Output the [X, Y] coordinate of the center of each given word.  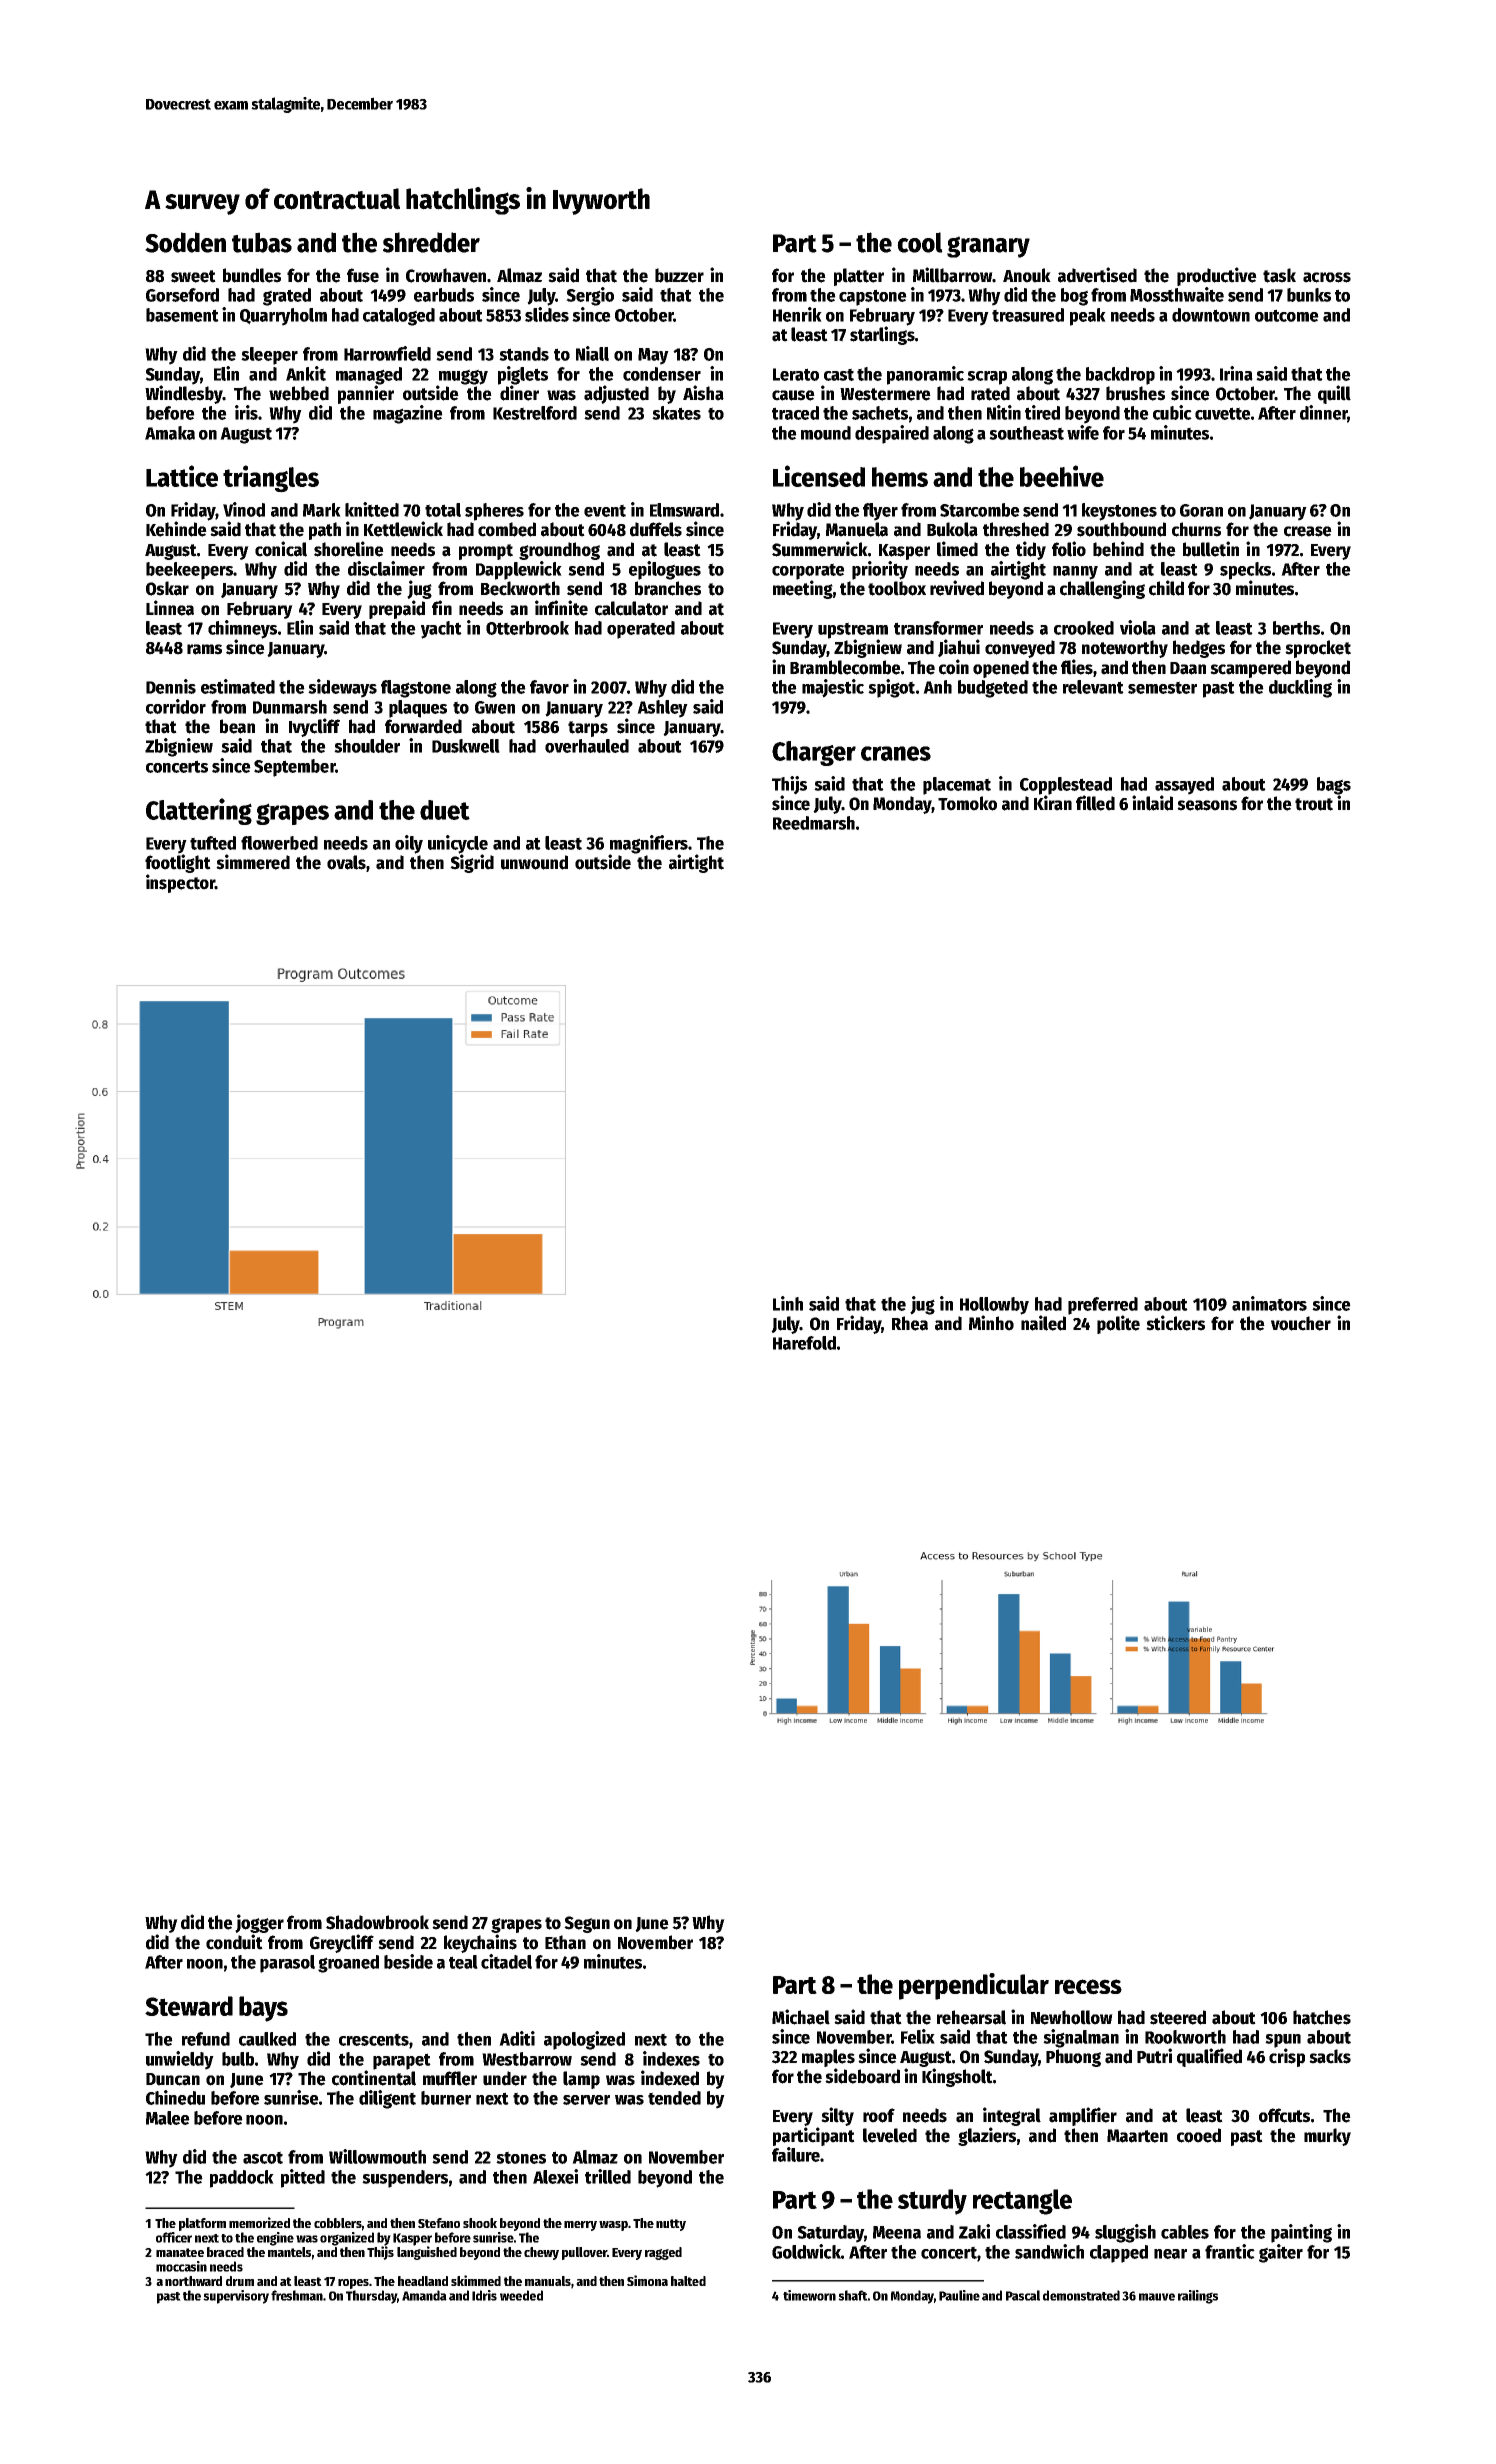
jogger [259, 1923]
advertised [1097, 275]
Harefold [804, 1343]
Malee [168, 2118]
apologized [584, 2040]
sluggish [1125, 2233]
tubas [262, 242]
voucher [1301, 1323]
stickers [1175, 1323]
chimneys [242, 629]
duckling [1300, 688]
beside [408, 1961]
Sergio [590, 296]
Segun [587, 1924]
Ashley [662, 709]
